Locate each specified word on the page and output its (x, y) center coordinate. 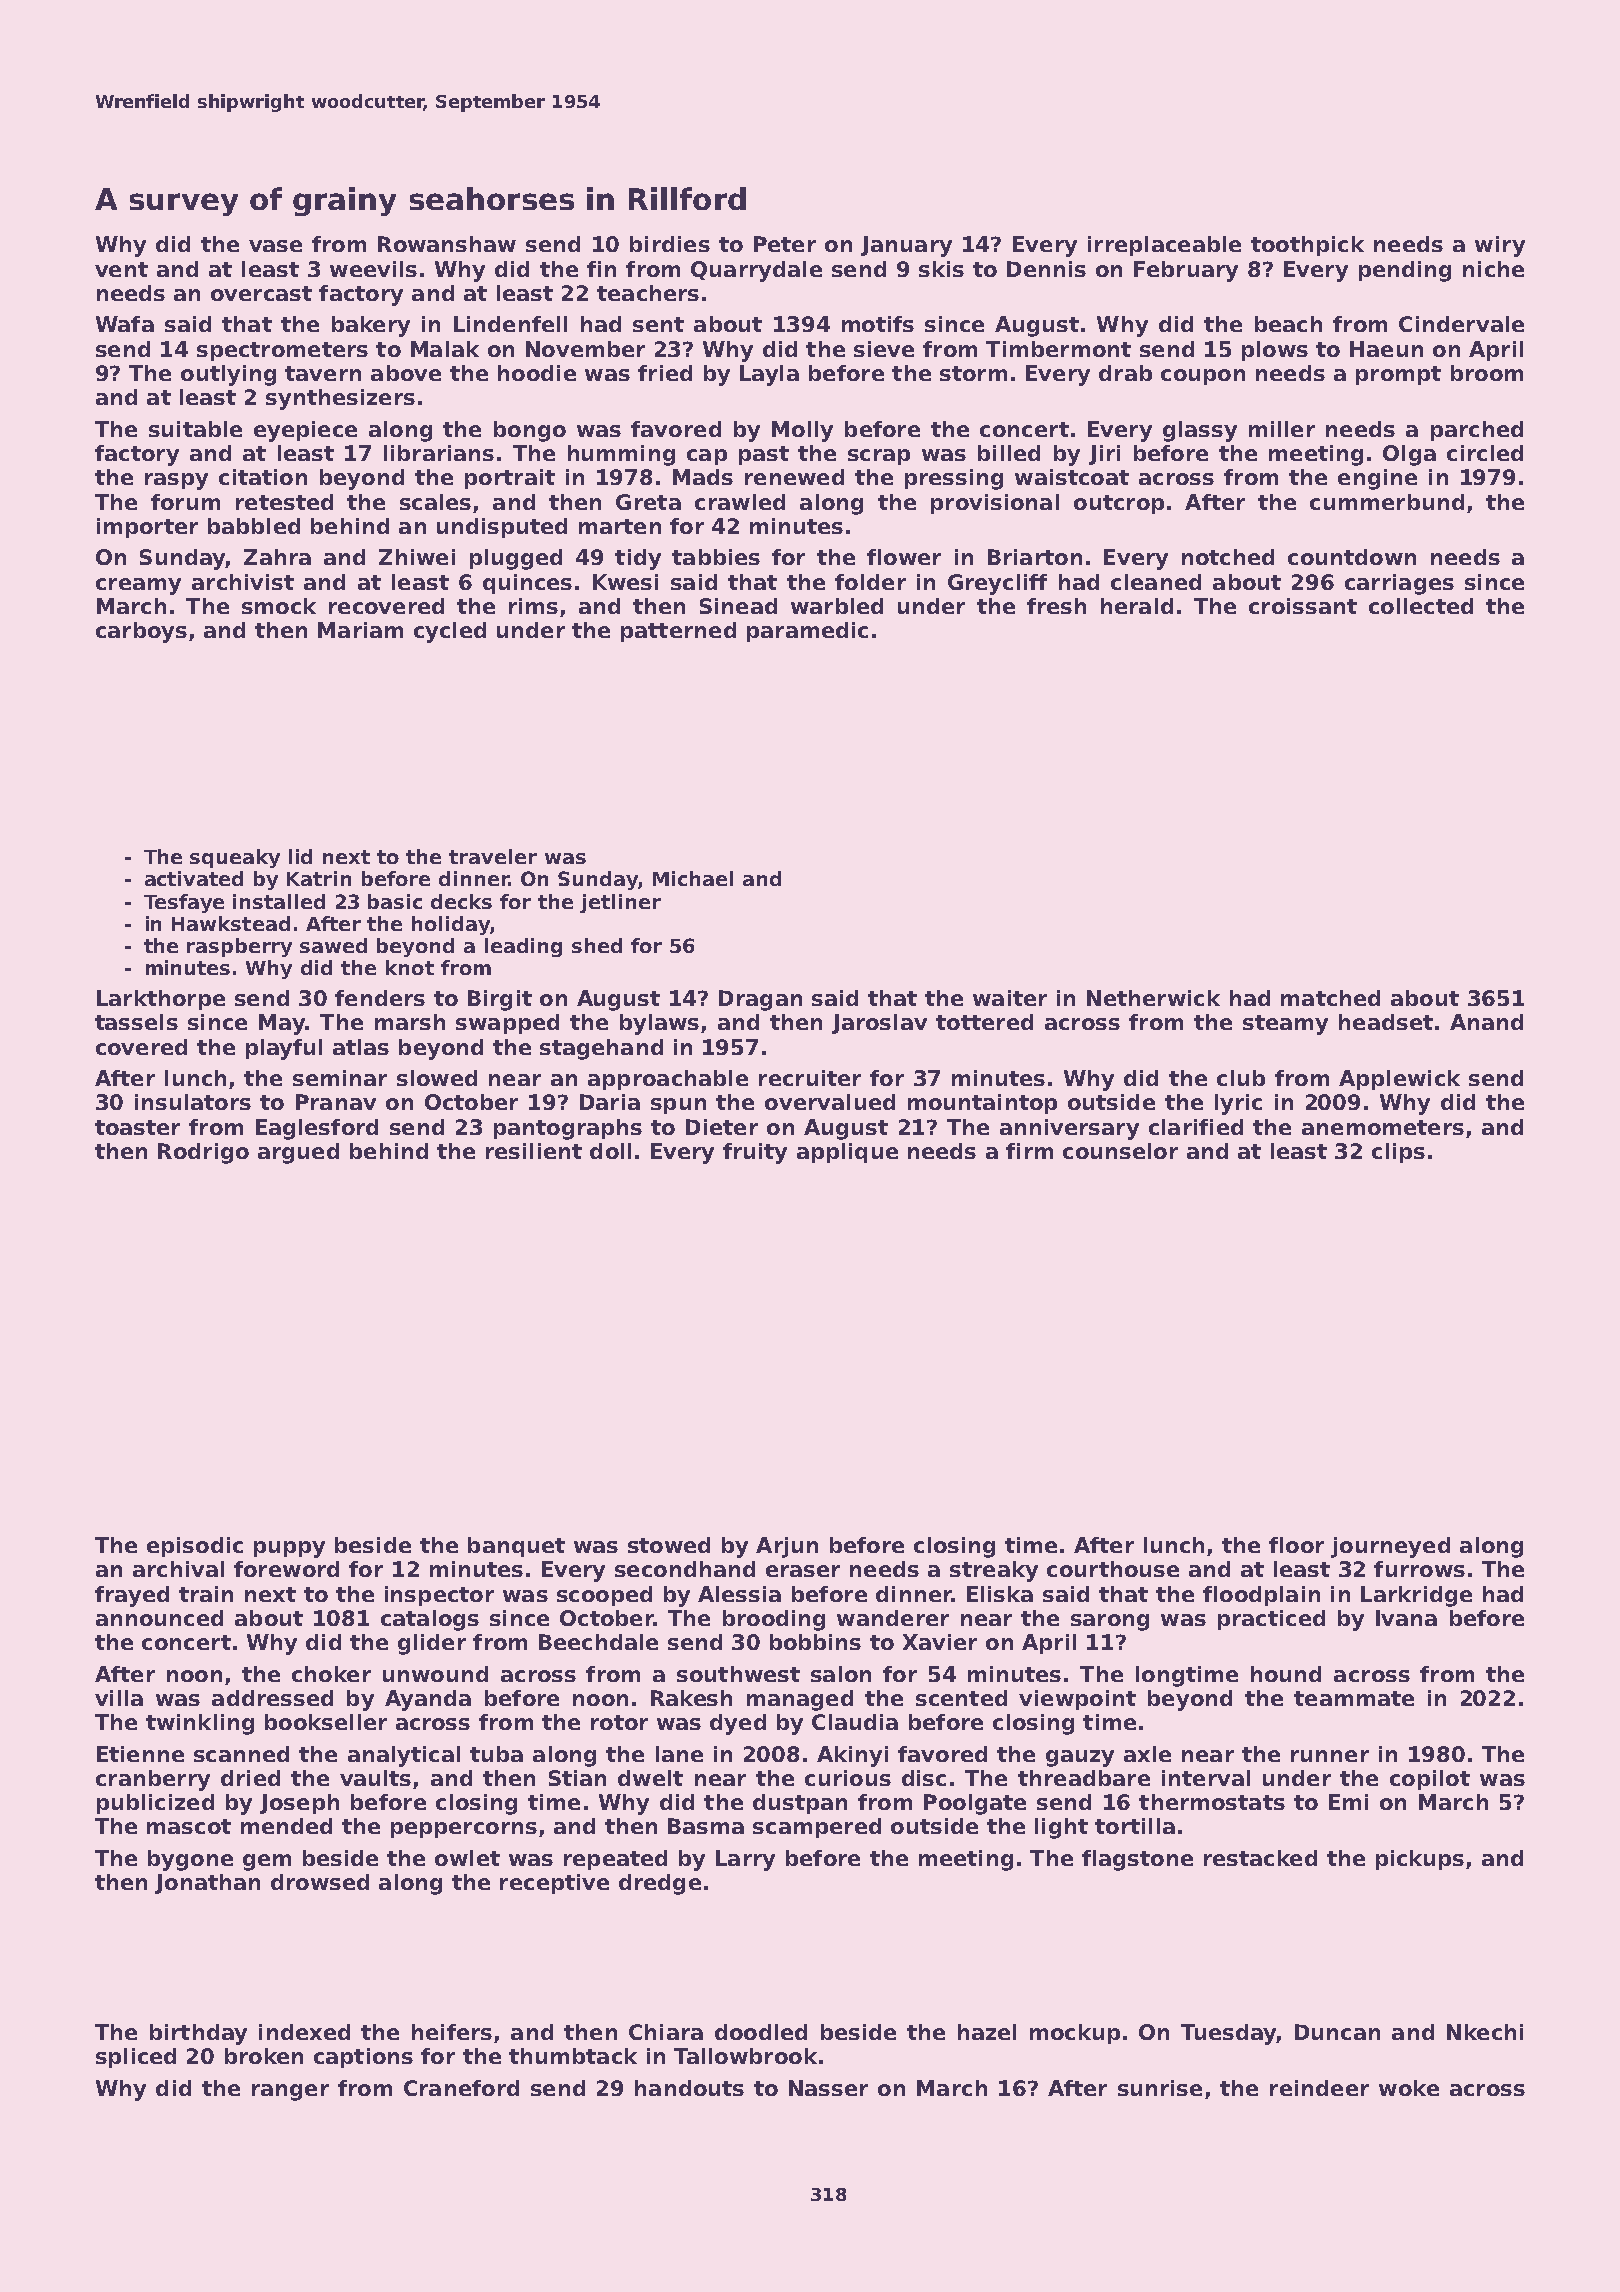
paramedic (807, 632)
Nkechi (1485, 2032)
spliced (136, 2058)
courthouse (1113, 1569)
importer (147, 528)
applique (847, 1153)
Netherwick (1153, 998)
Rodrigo (203, 1153)
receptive (554, 1884)
